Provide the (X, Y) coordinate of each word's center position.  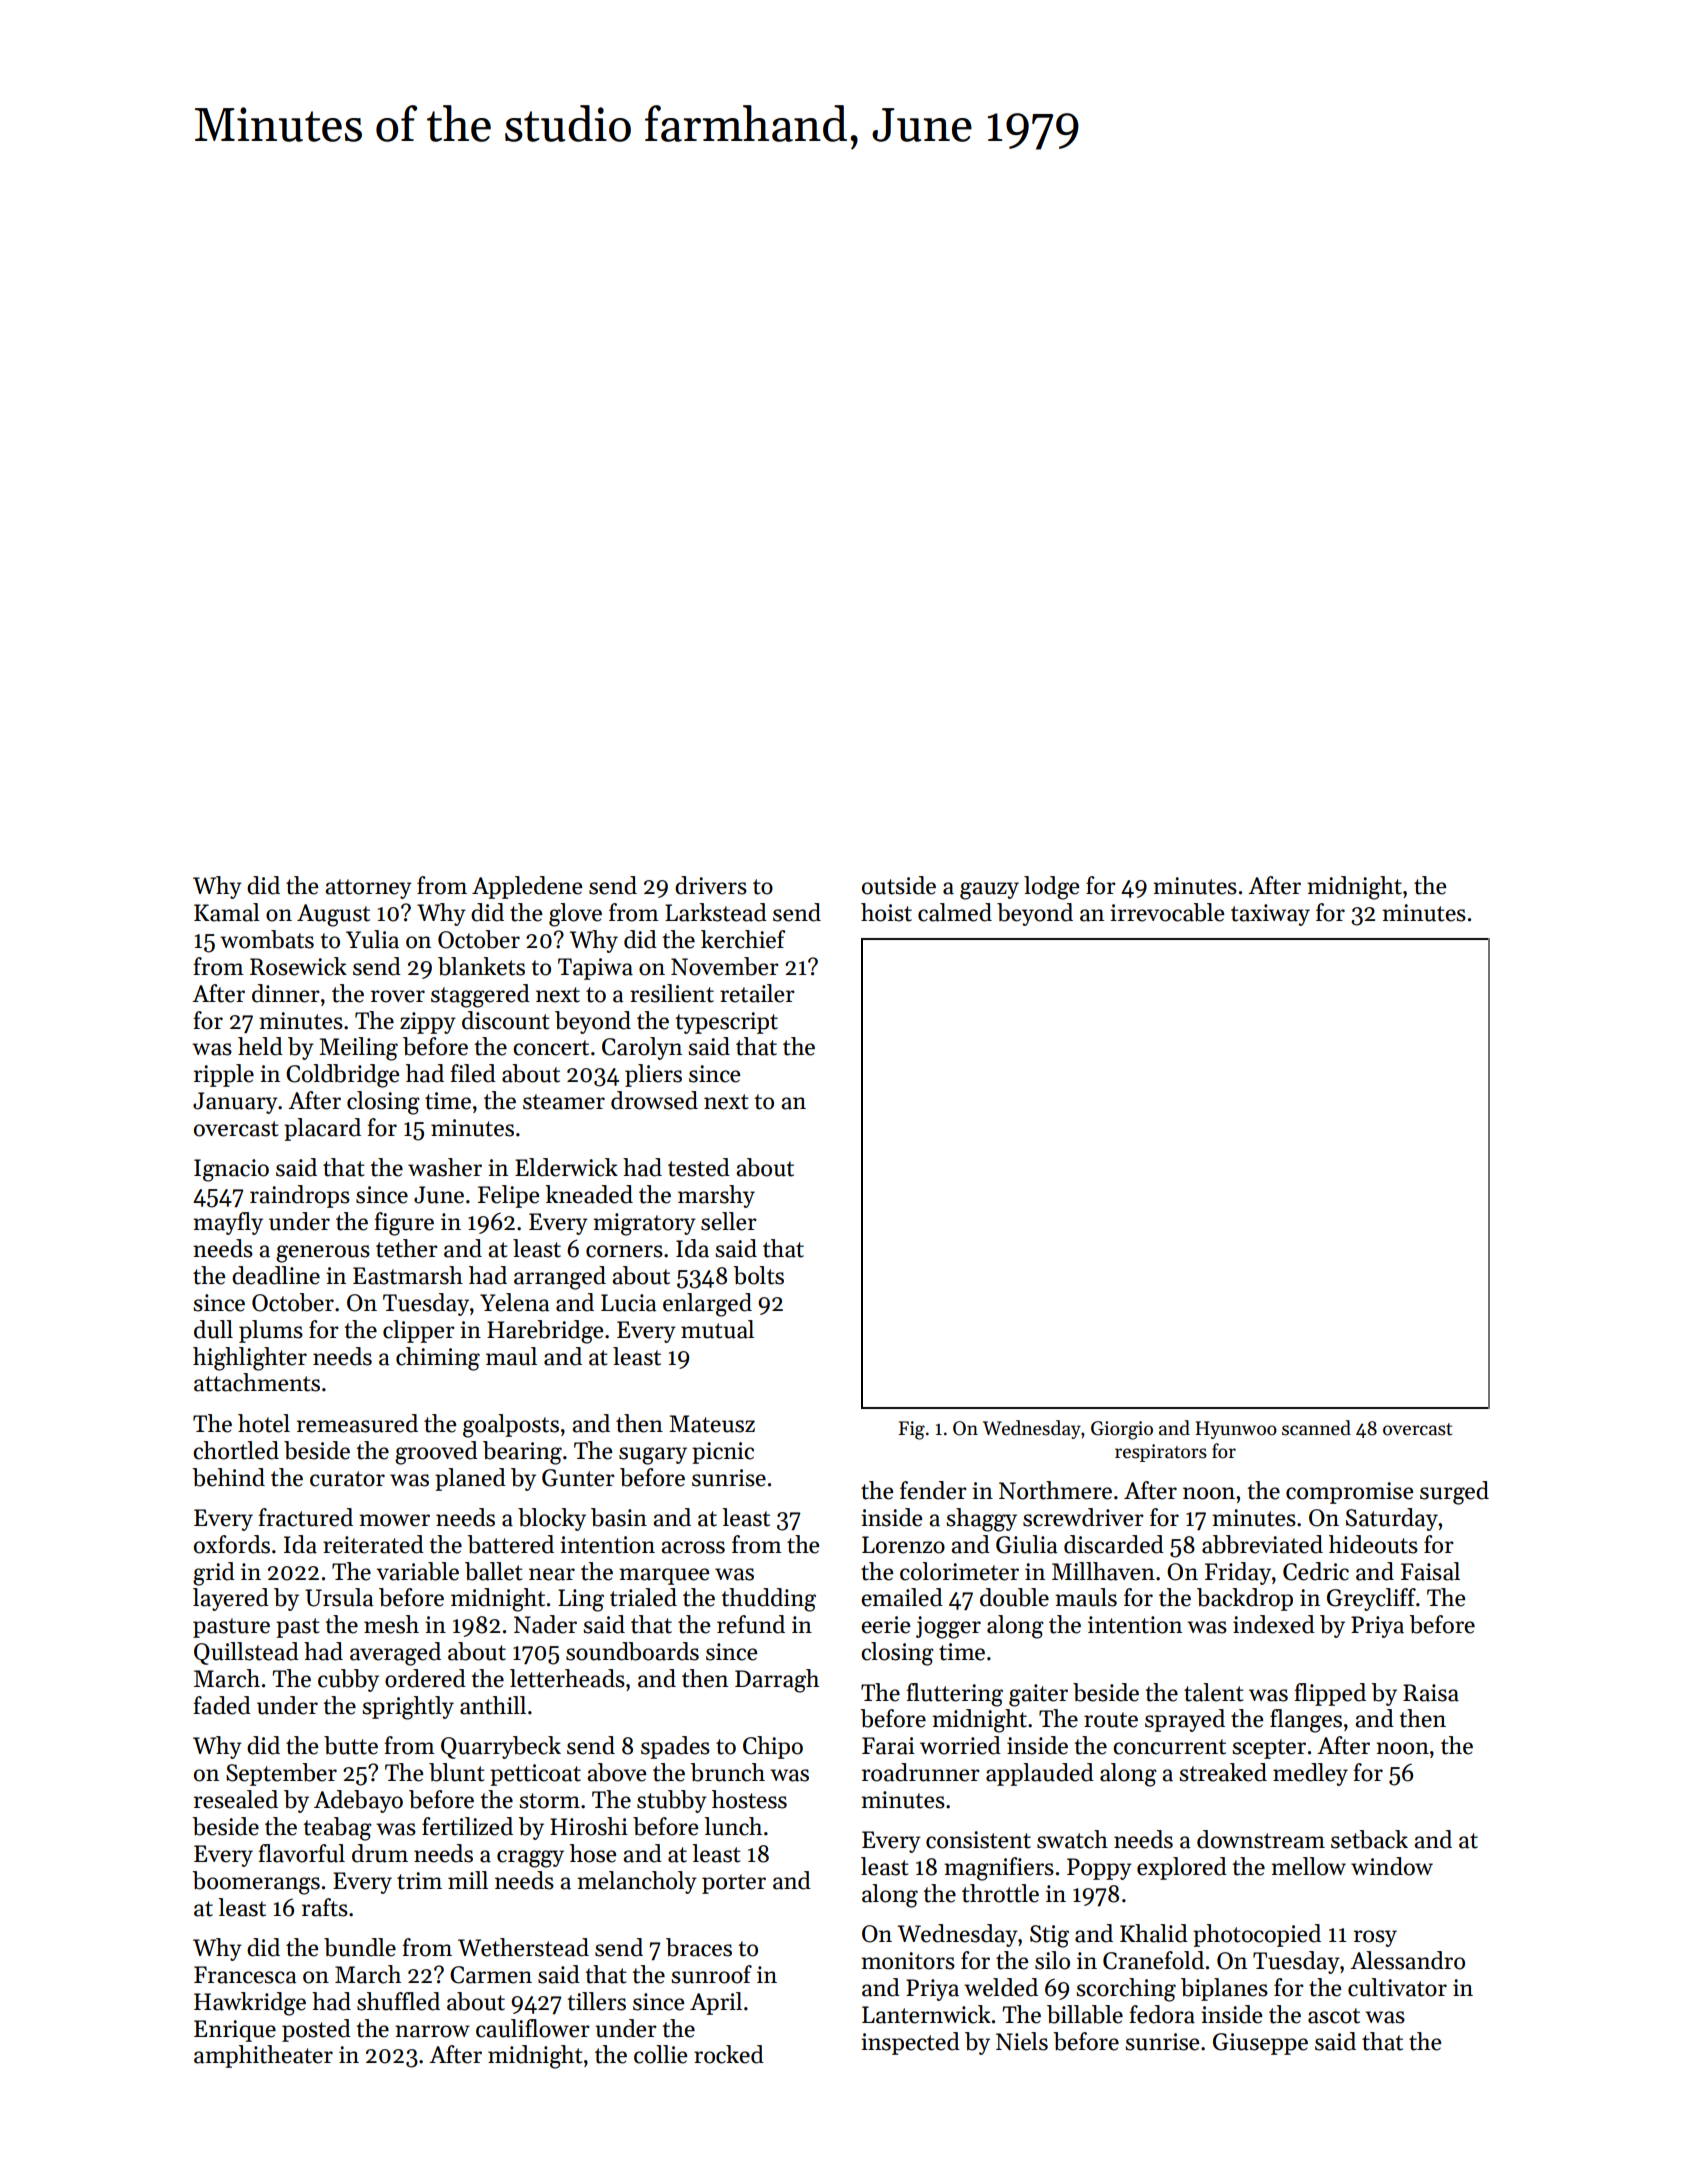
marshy (716, 1196)
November (725, 966)
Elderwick (566, 1167)
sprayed (1185, 1720)
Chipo (773, 1747)
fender (933, 1490)
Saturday (1392, 1519)
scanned (1316, 1428)
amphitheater (263, 2056)
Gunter (578, 1478)
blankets (481, 966)
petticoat (535, 1775)
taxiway (1270, 915)
